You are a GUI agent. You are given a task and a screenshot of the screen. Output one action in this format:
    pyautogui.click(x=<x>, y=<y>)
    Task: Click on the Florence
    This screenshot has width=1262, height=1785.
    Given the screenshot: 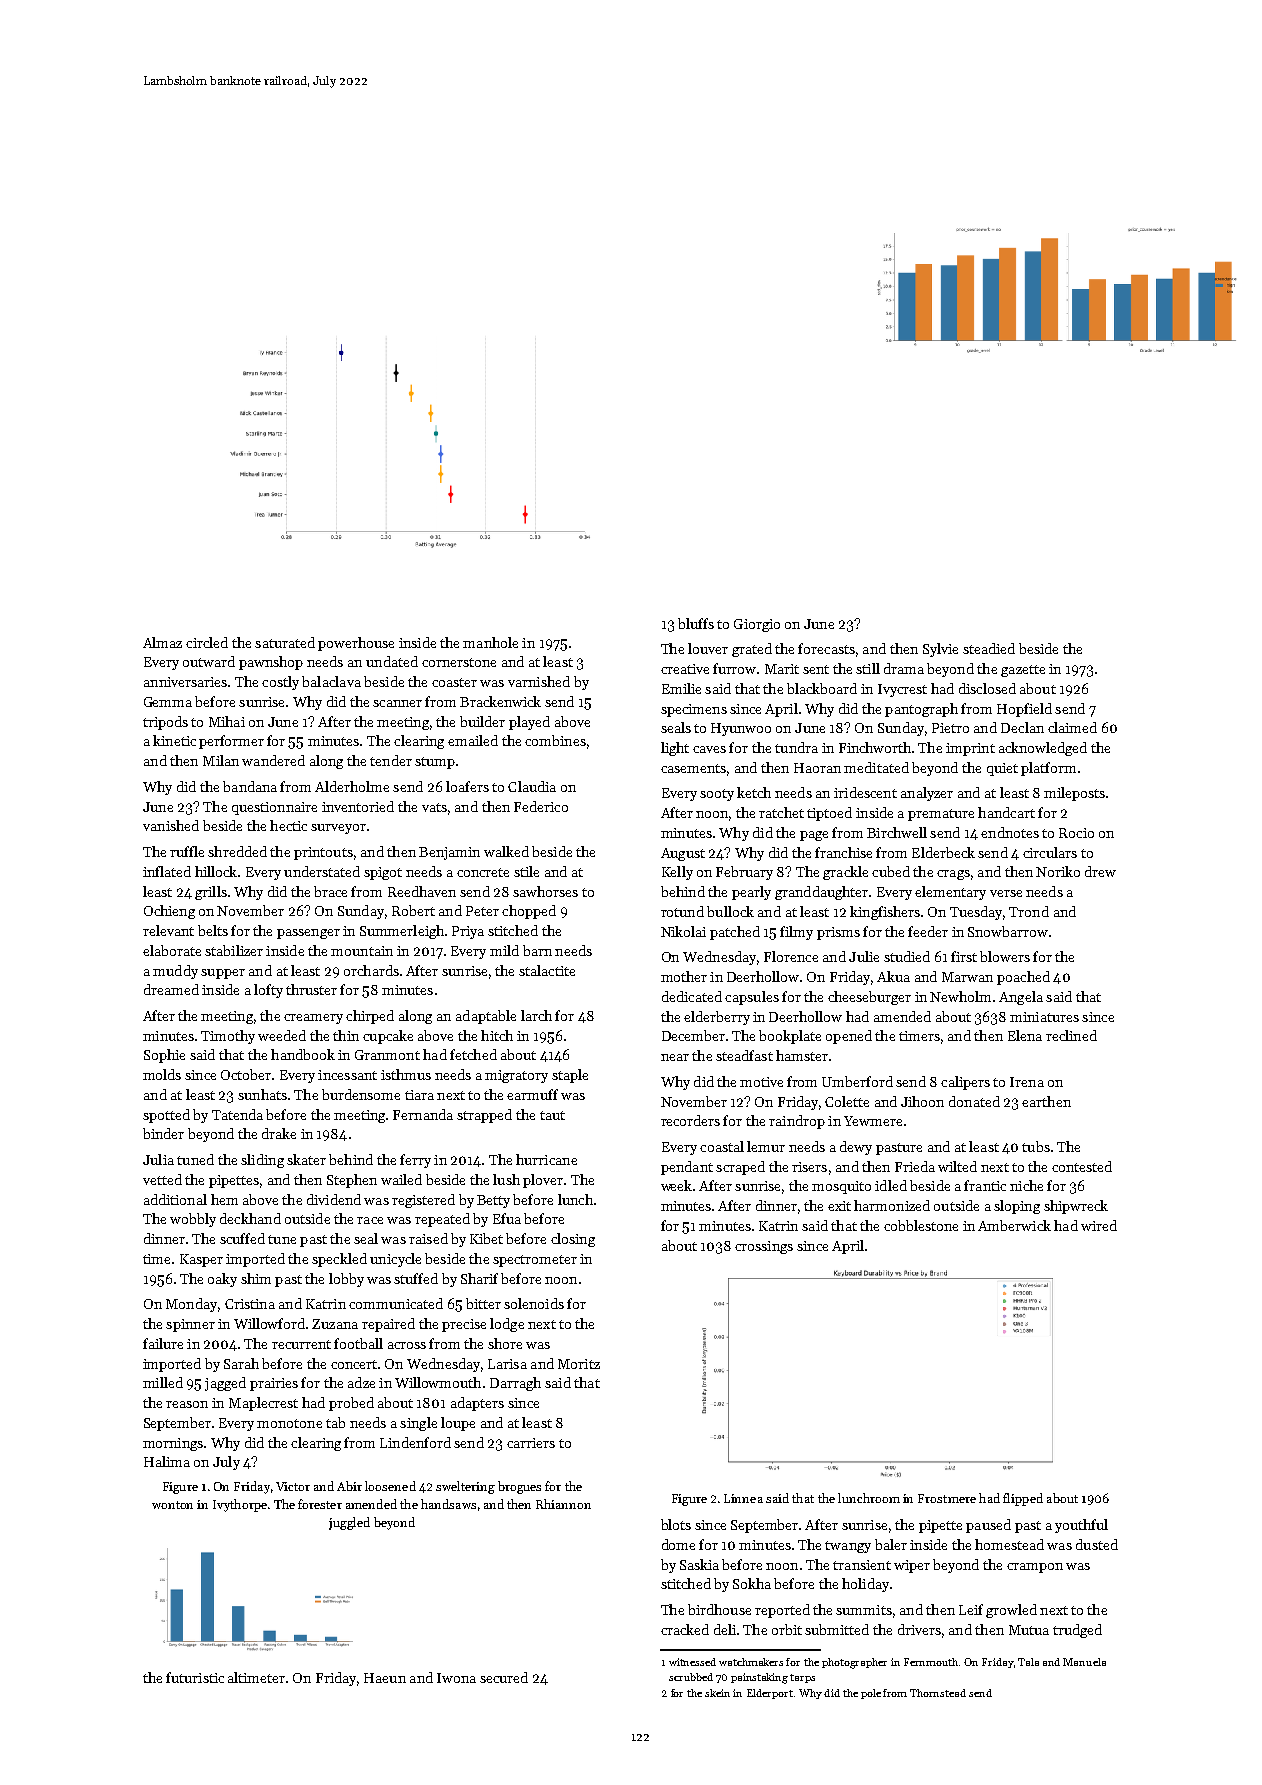 What is the action you would take?
    pyautogui.click(x=791, y=956)
